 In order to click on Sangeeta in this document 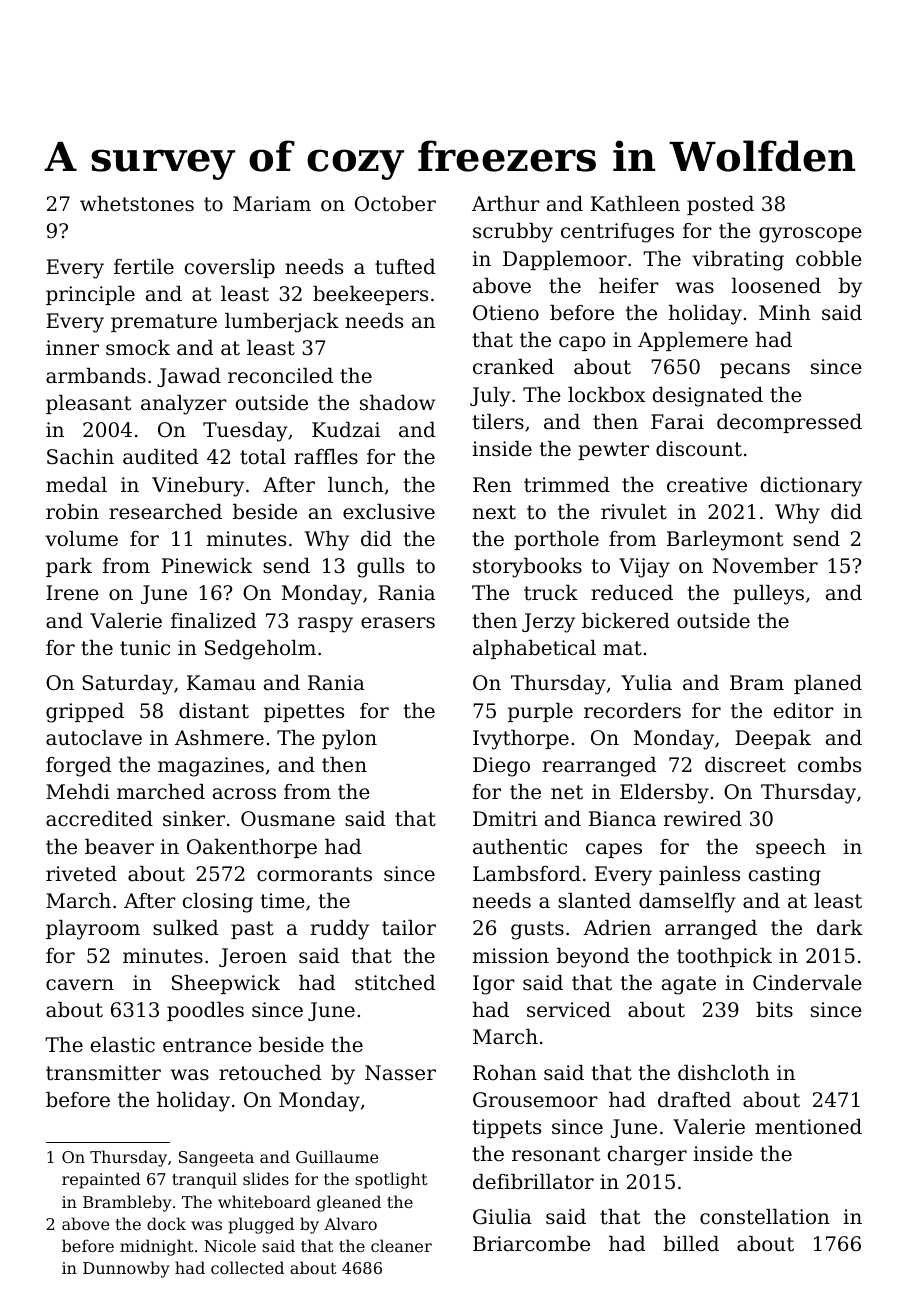, I will do `click(216, 1159)`.
